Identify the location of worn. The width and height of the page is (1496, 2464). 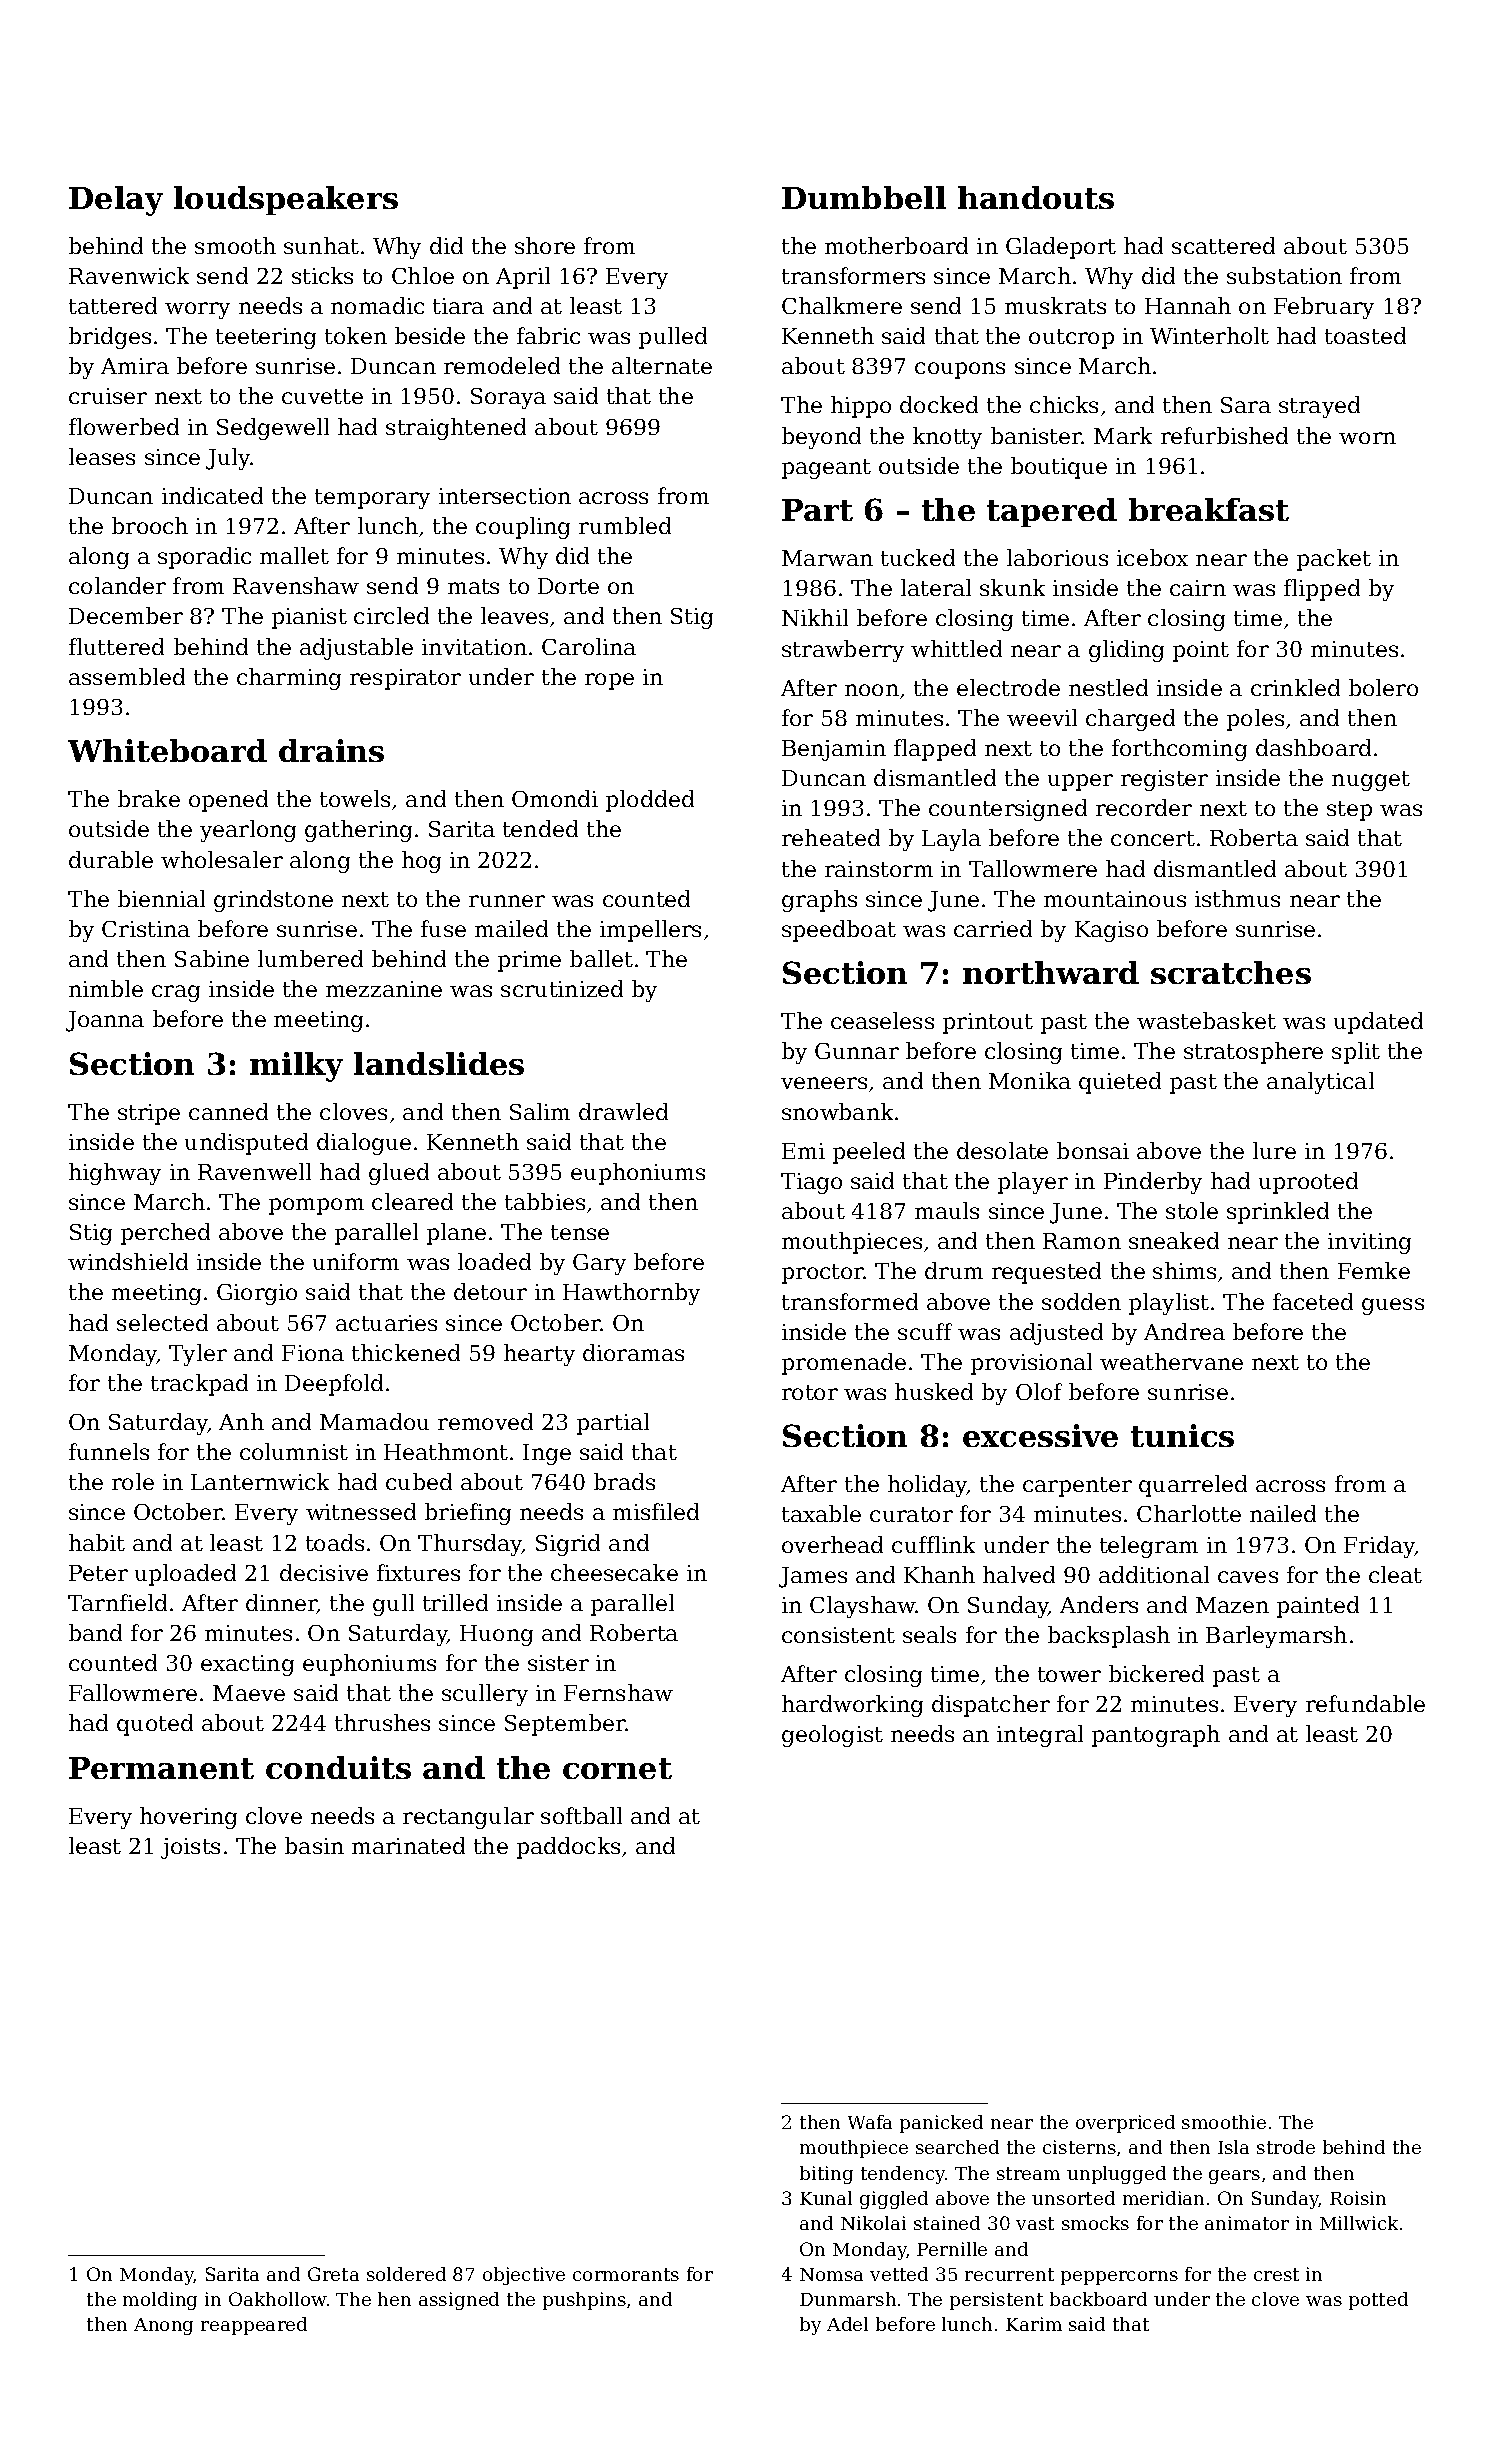
(1367, 438).
